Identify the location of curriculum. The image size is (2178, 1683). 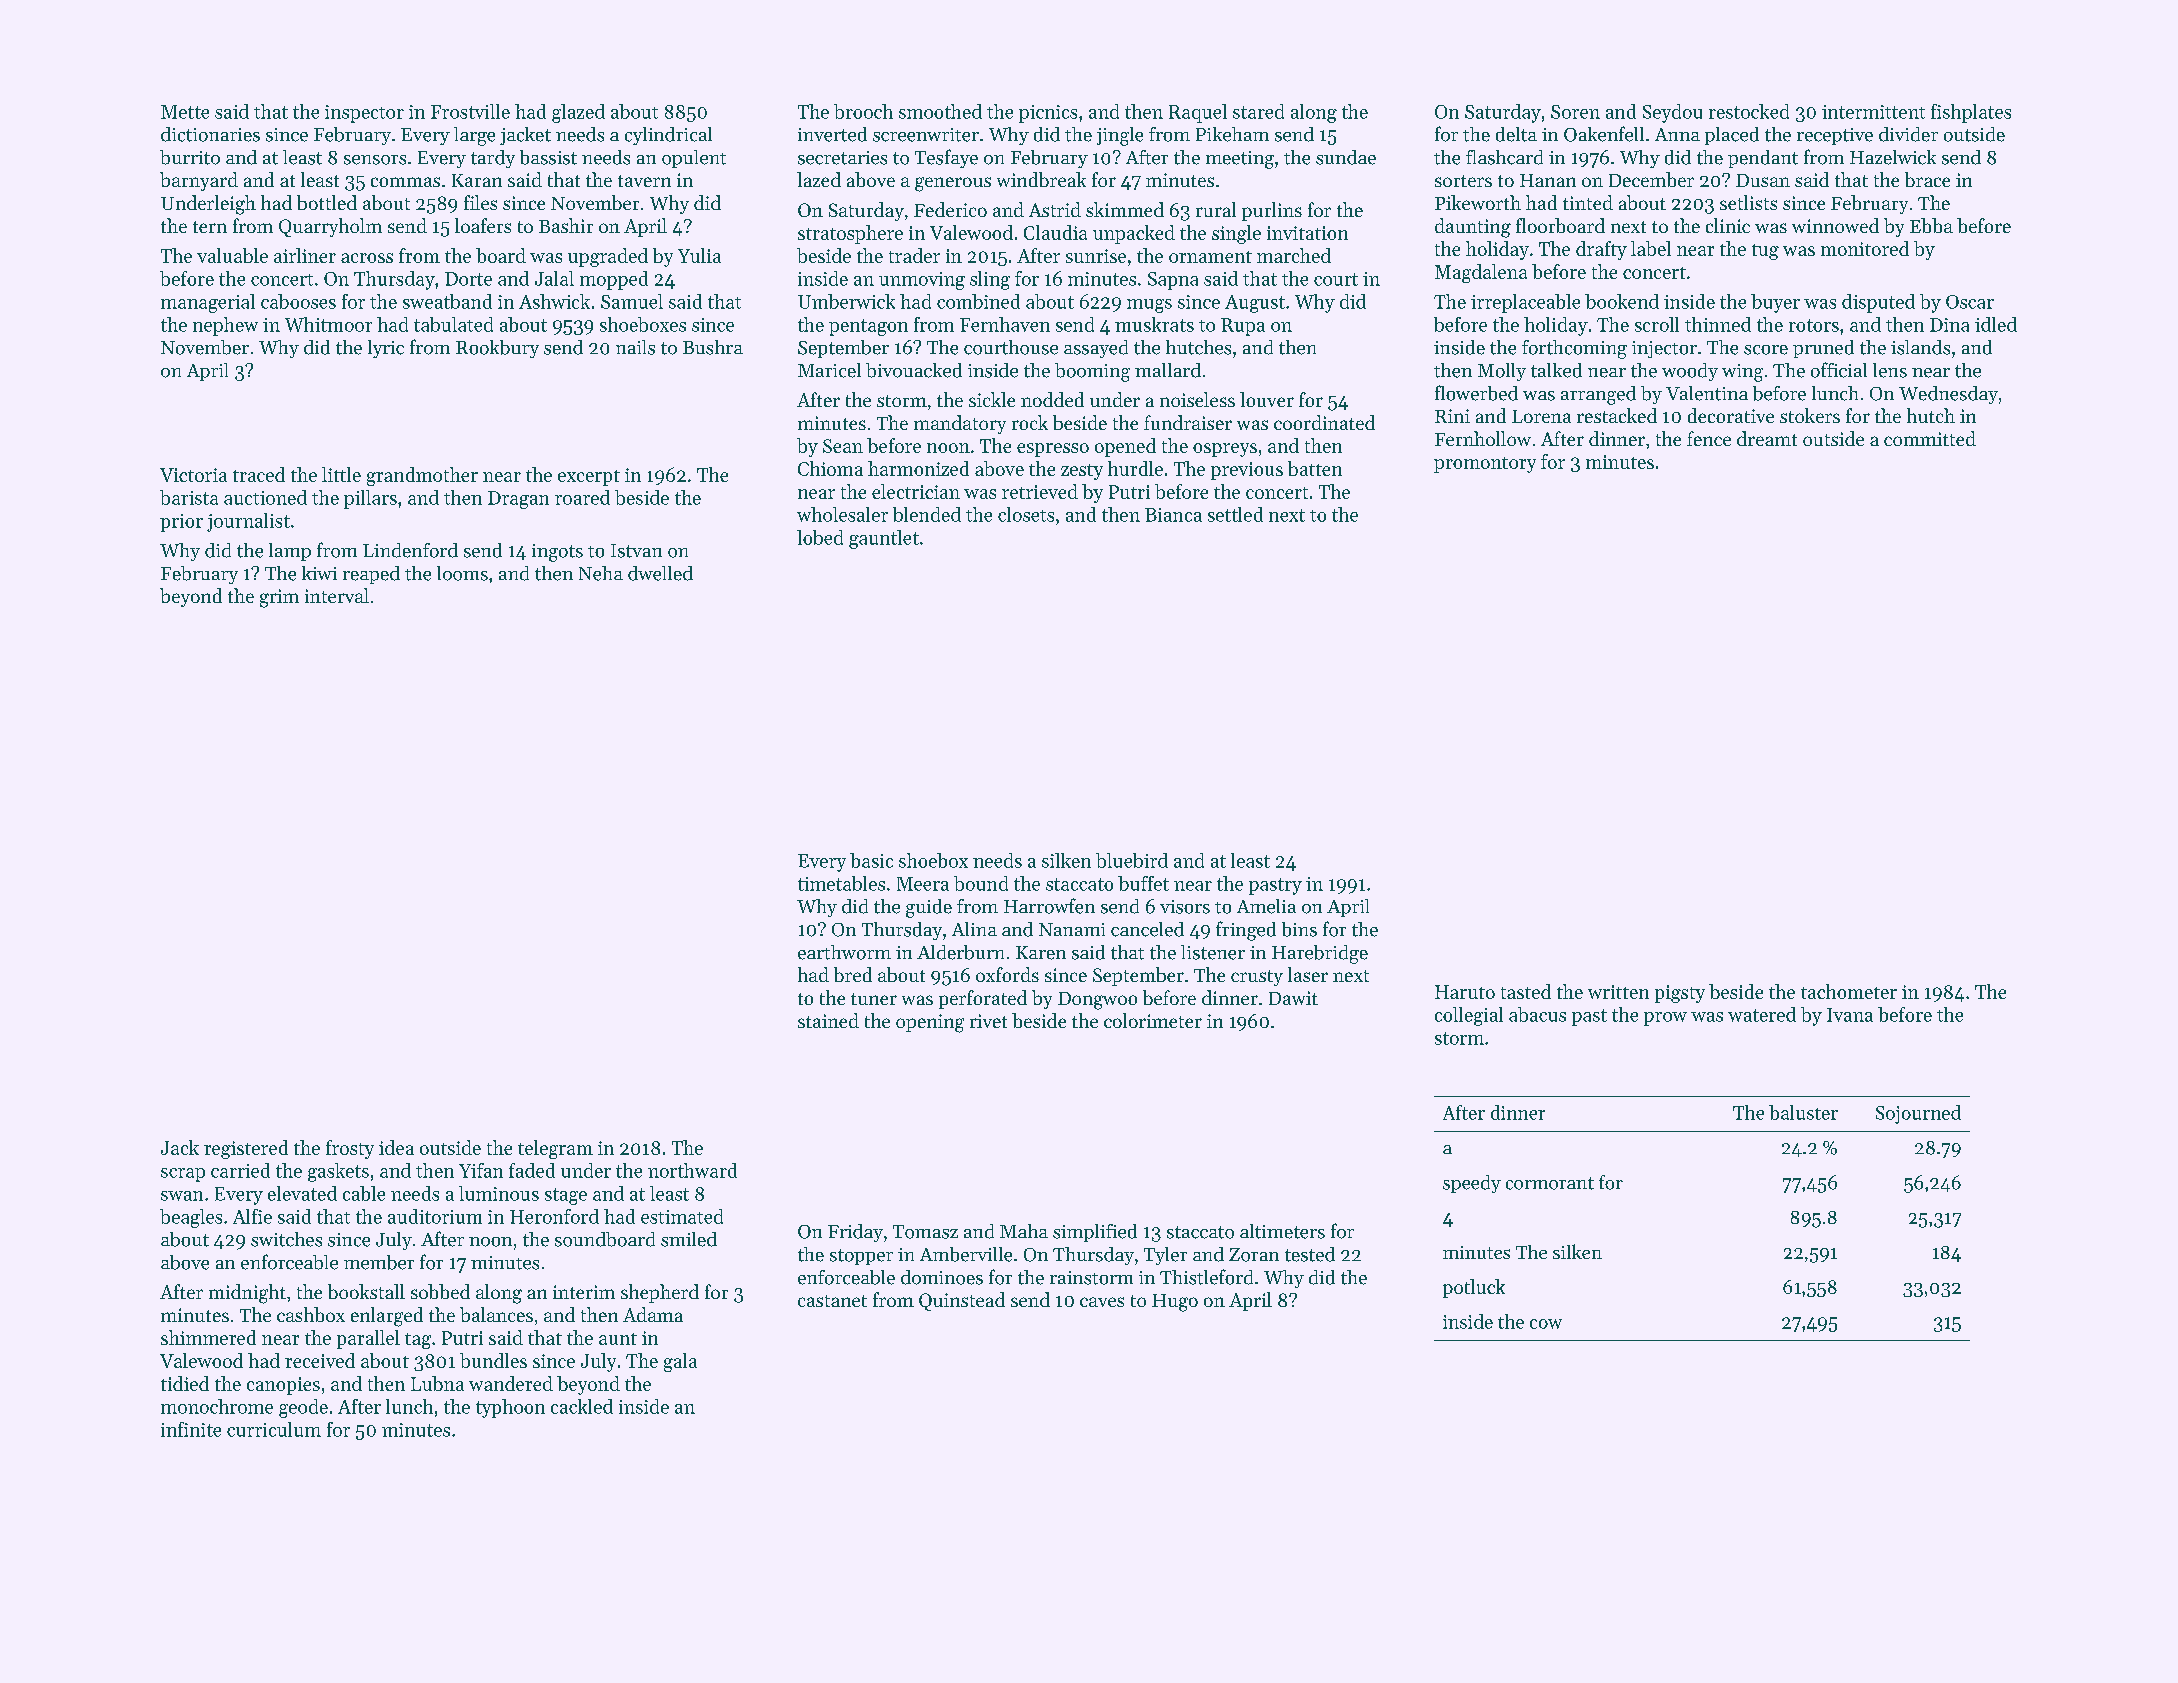
(274, 1429).
